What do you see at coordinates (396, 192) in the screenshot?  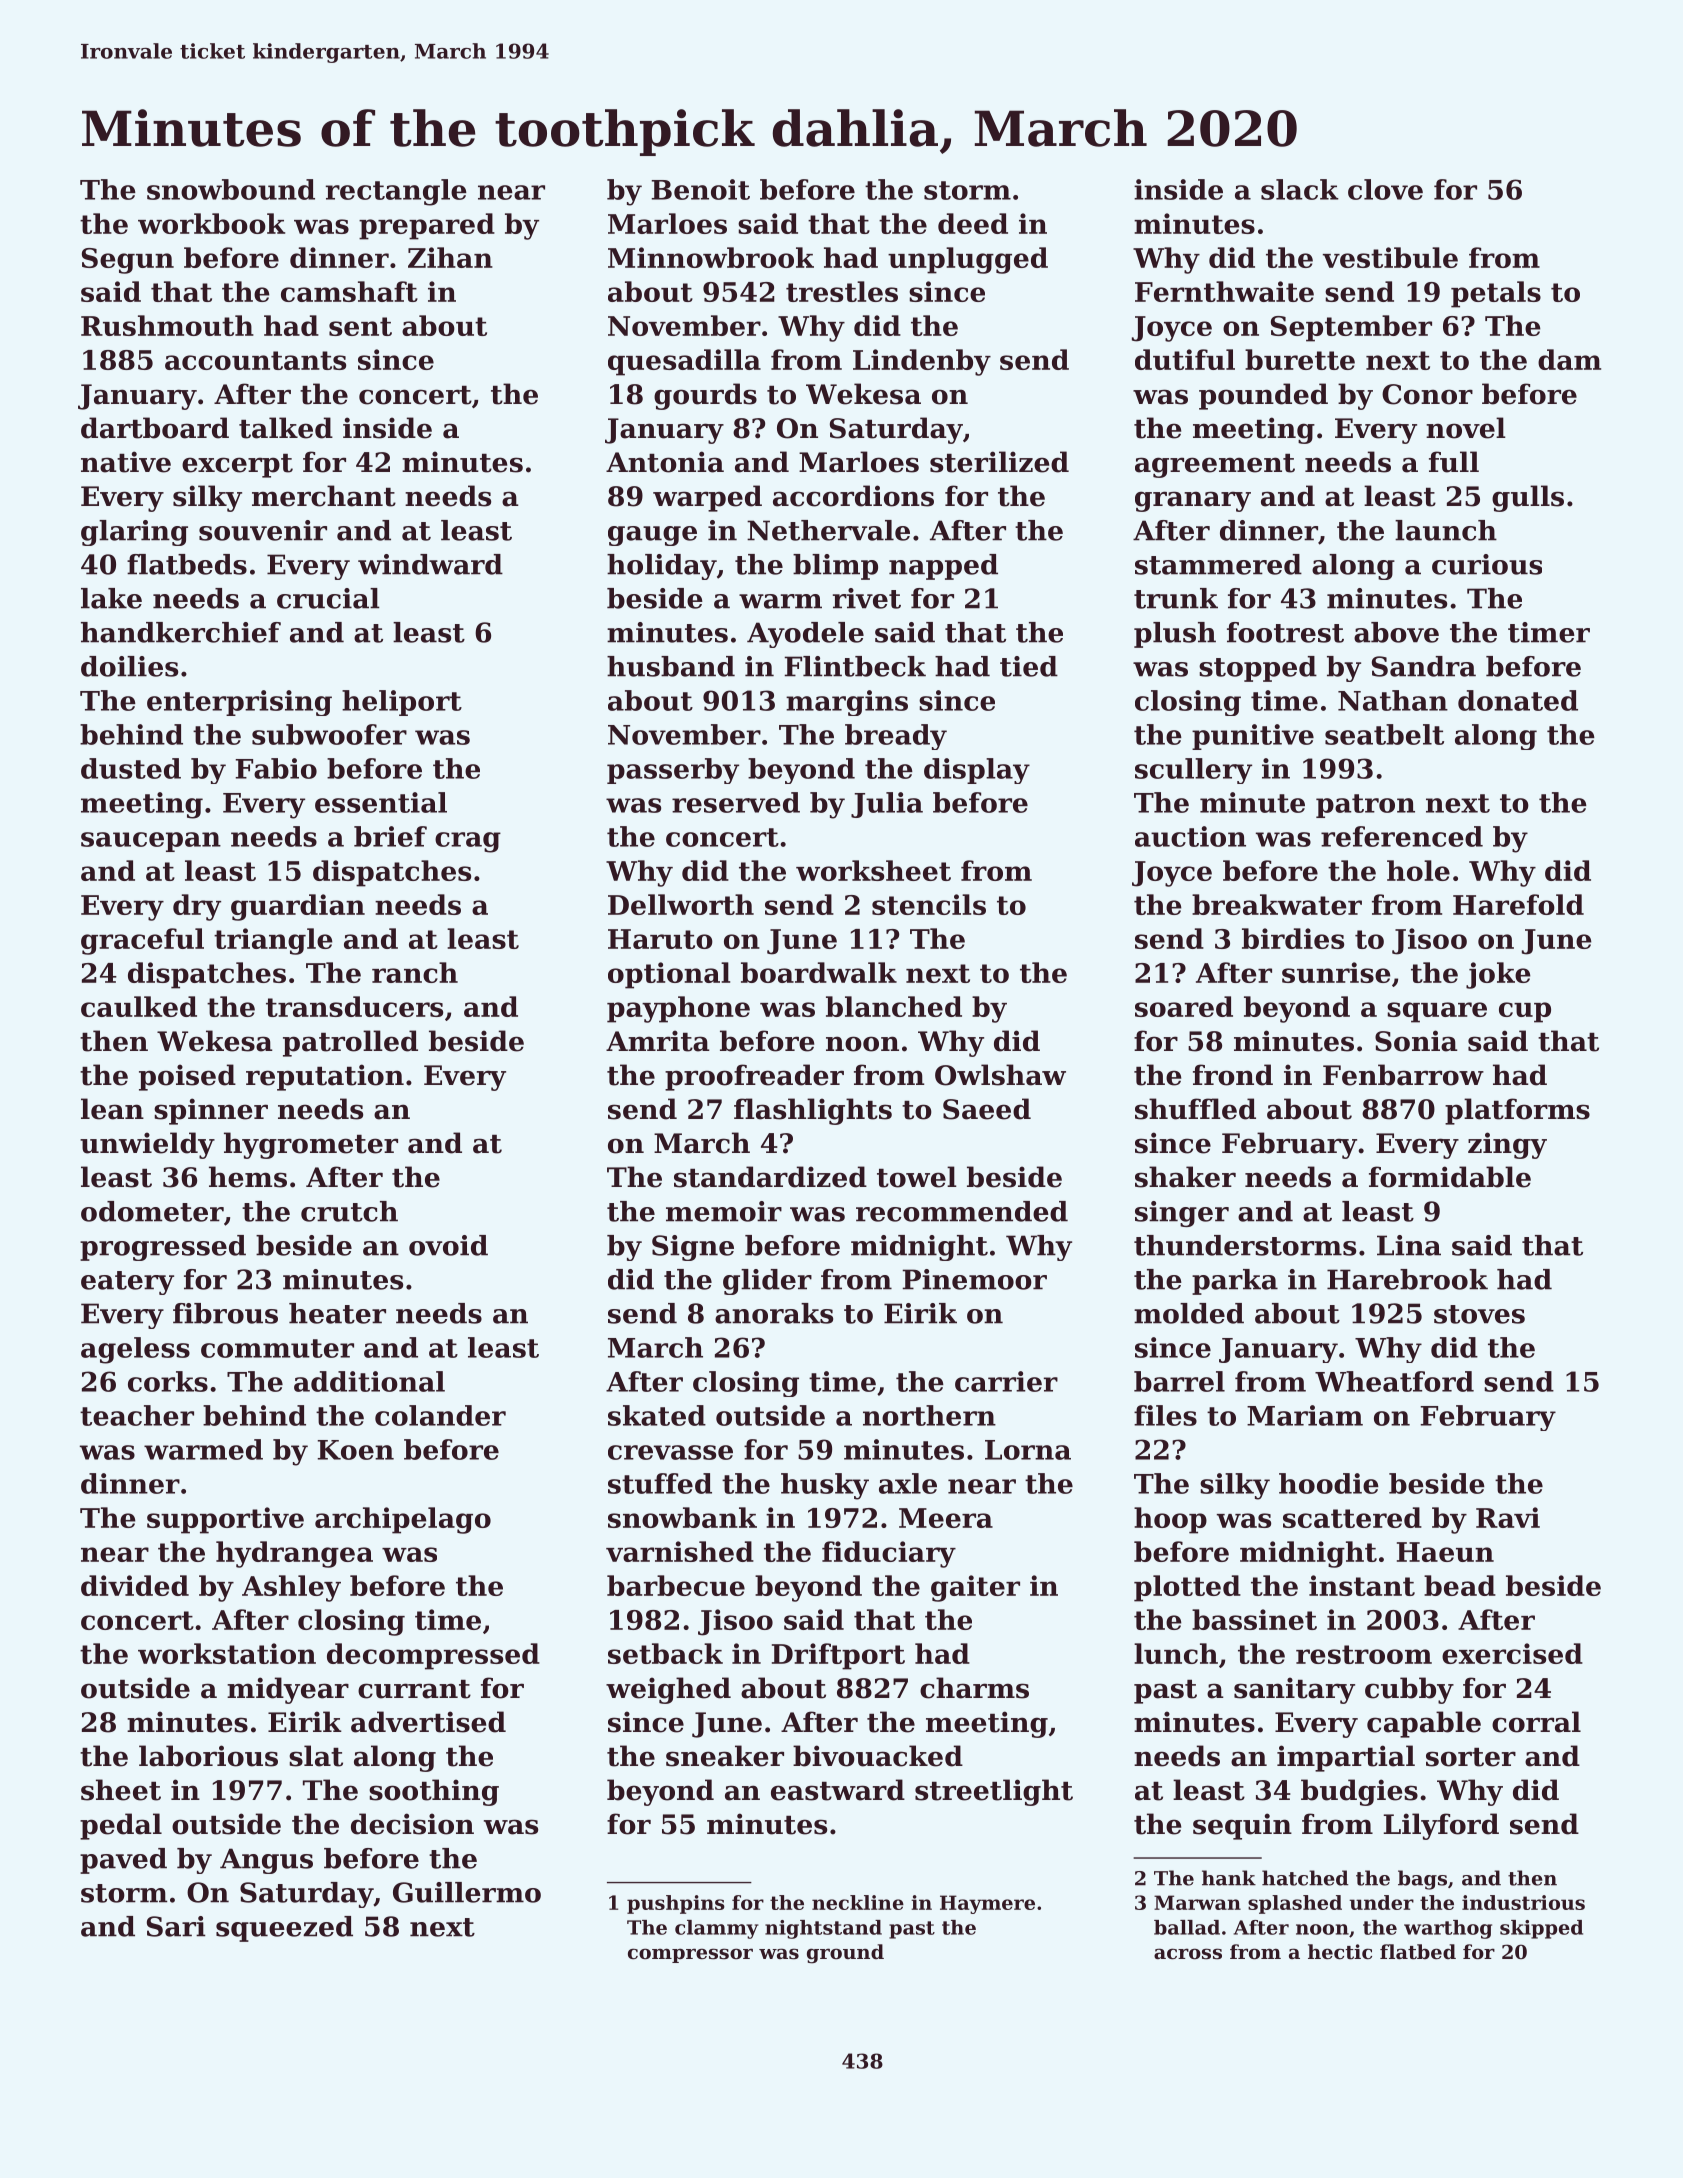 I see `rectangle` at bounding box center [396, 192].
